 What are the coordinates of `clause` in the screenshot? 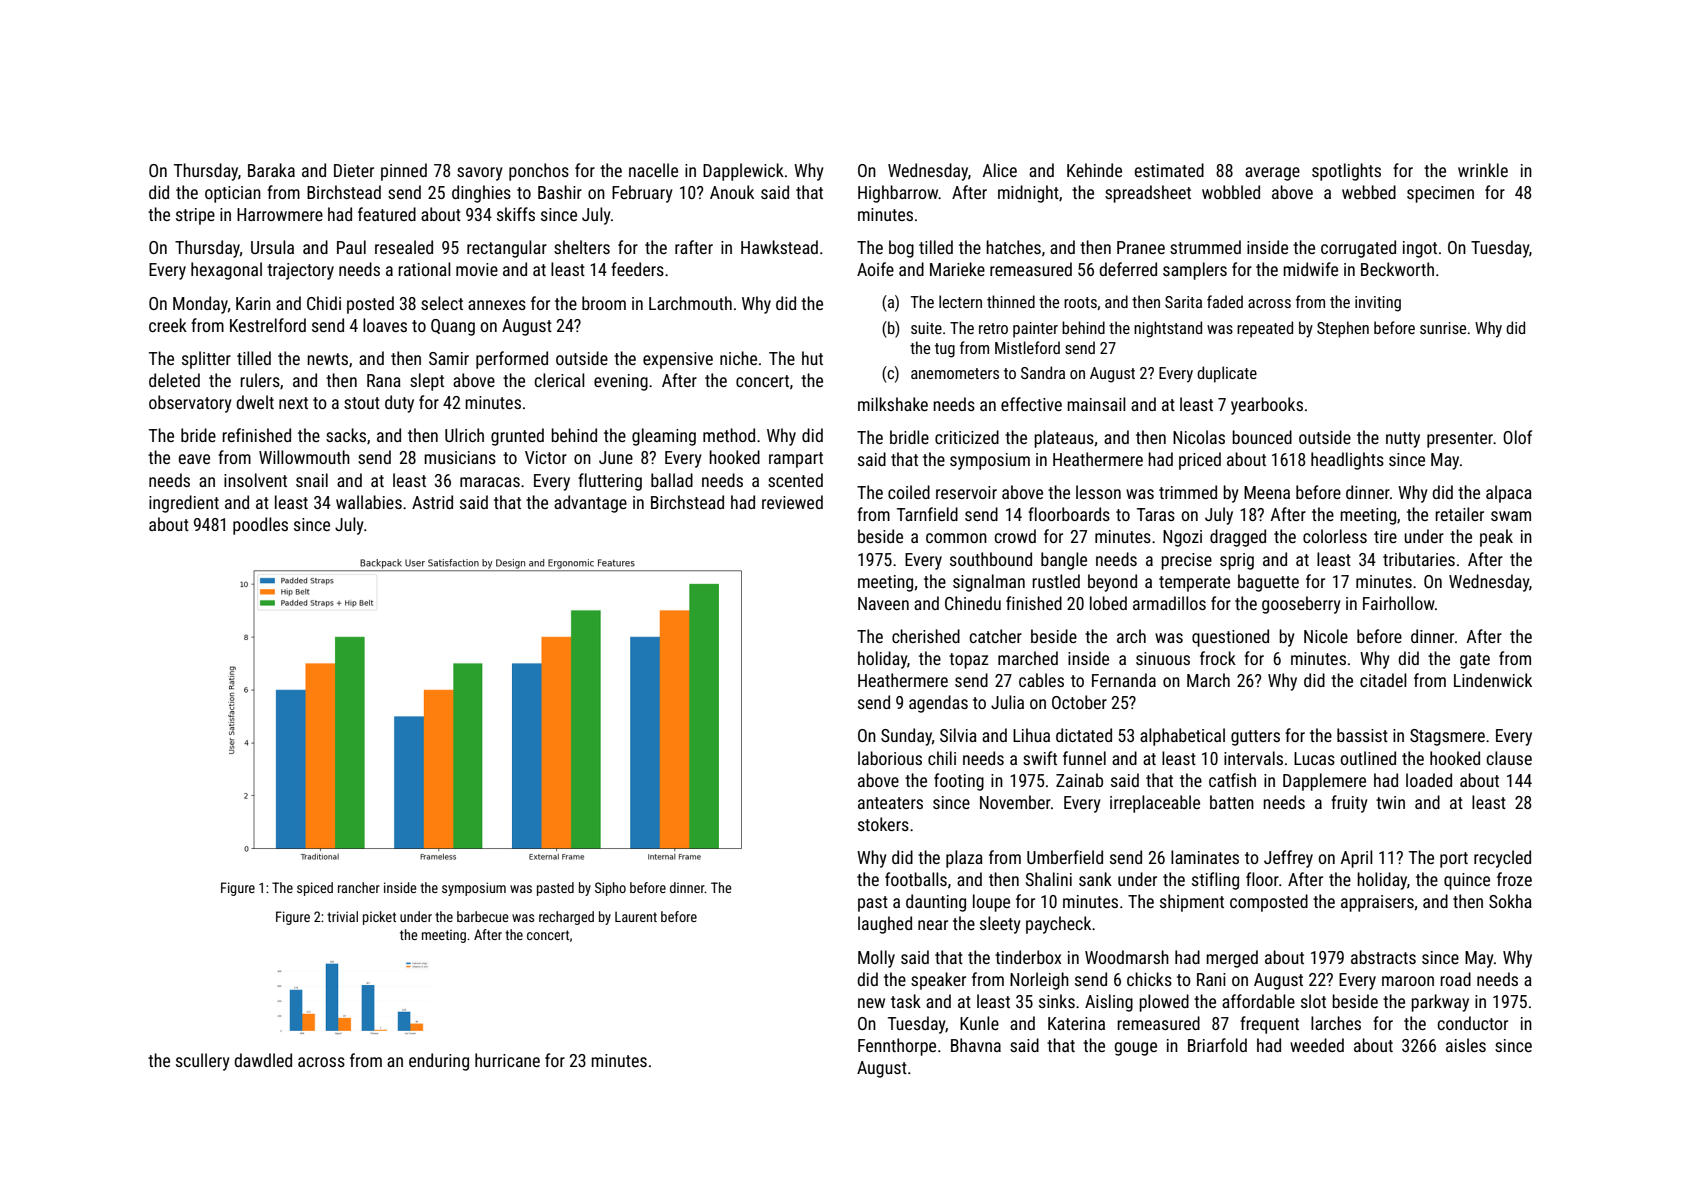 It's located at (1509, 758).
